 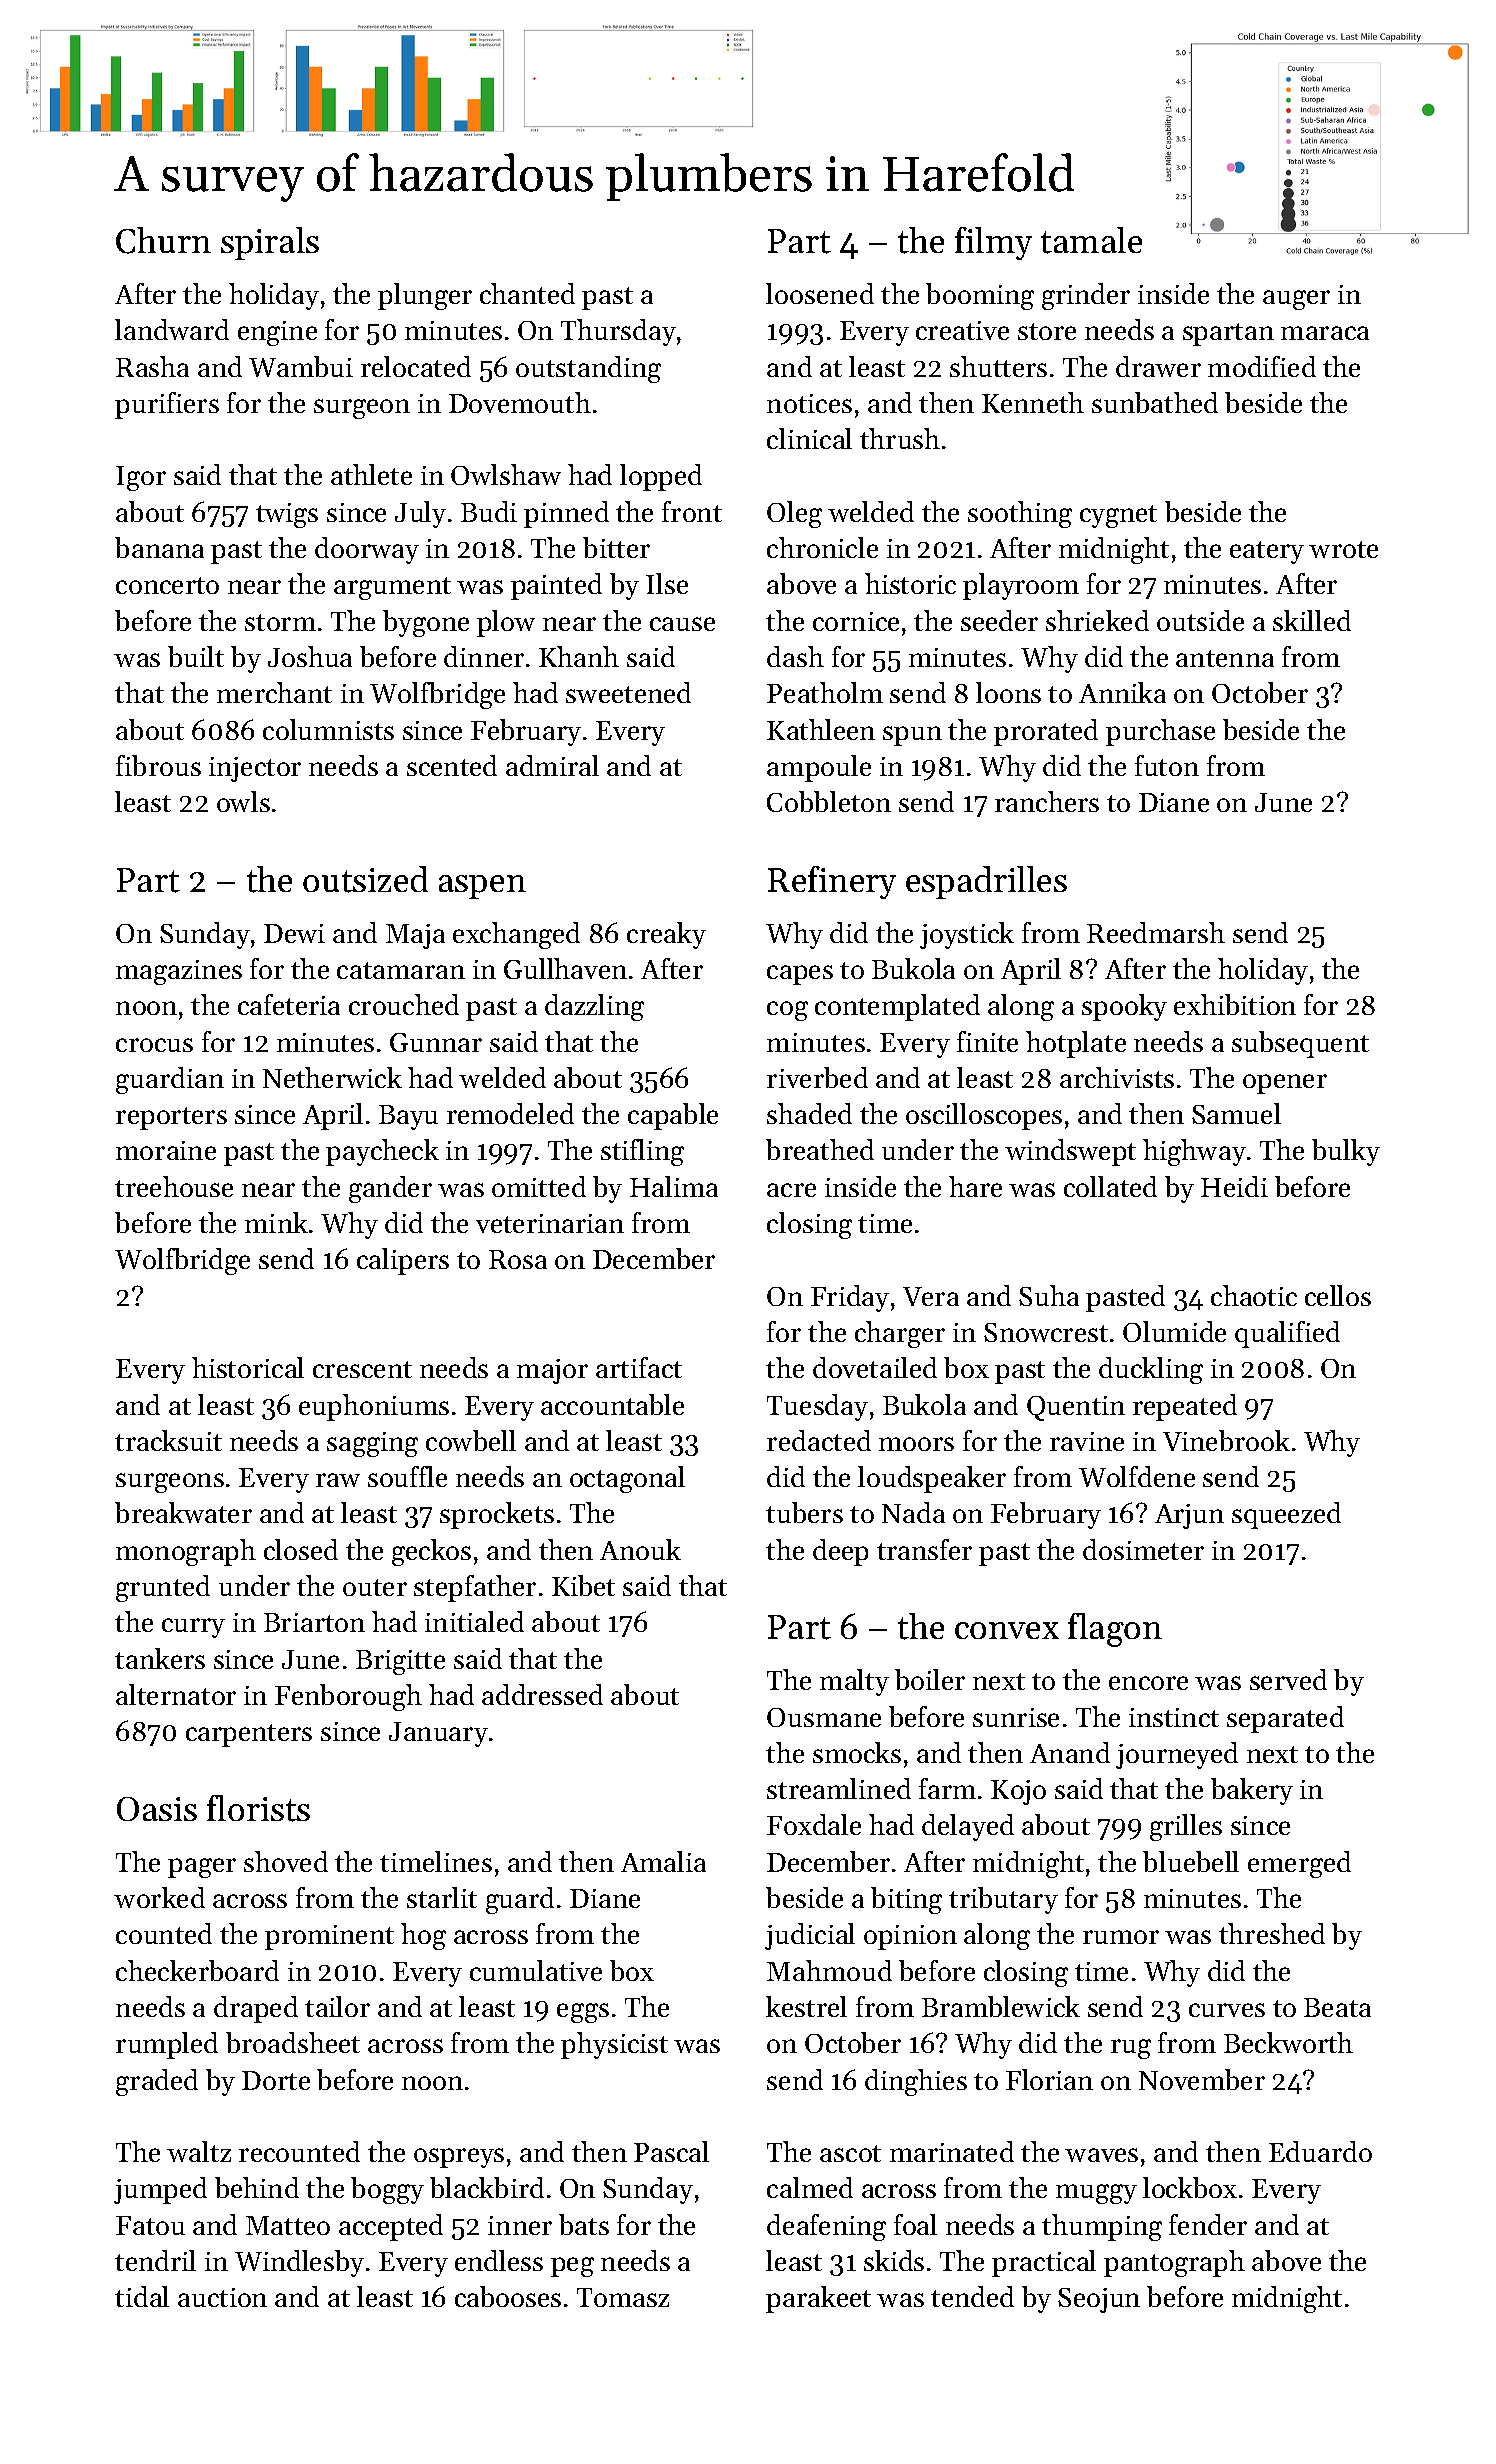 What do you see at coordinates (906, 1900) in the screenshot?
I see `biting` at bounding box center [906, 1900].
